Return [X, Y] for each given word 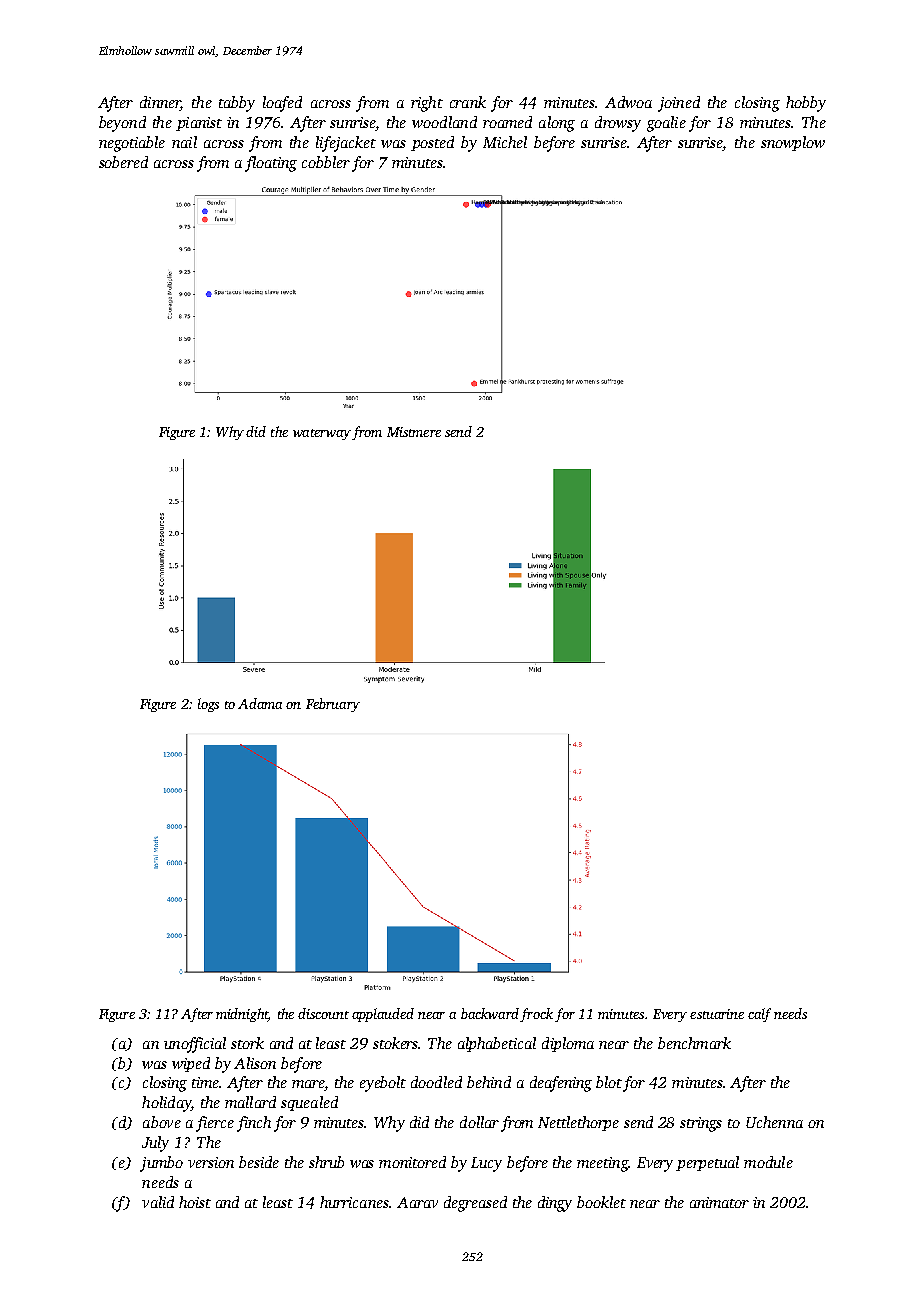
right [427, 104]
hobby [806, 104]
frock [536, 1015]
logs [208, 705]
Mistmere [414, 432]
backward [490, 1013]
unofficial [195, 1045]
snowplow [793, 143]
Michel [505, 142]
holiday [166, 1104]
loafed [282, 104]
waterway [322, 434]
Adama [260, 703]
